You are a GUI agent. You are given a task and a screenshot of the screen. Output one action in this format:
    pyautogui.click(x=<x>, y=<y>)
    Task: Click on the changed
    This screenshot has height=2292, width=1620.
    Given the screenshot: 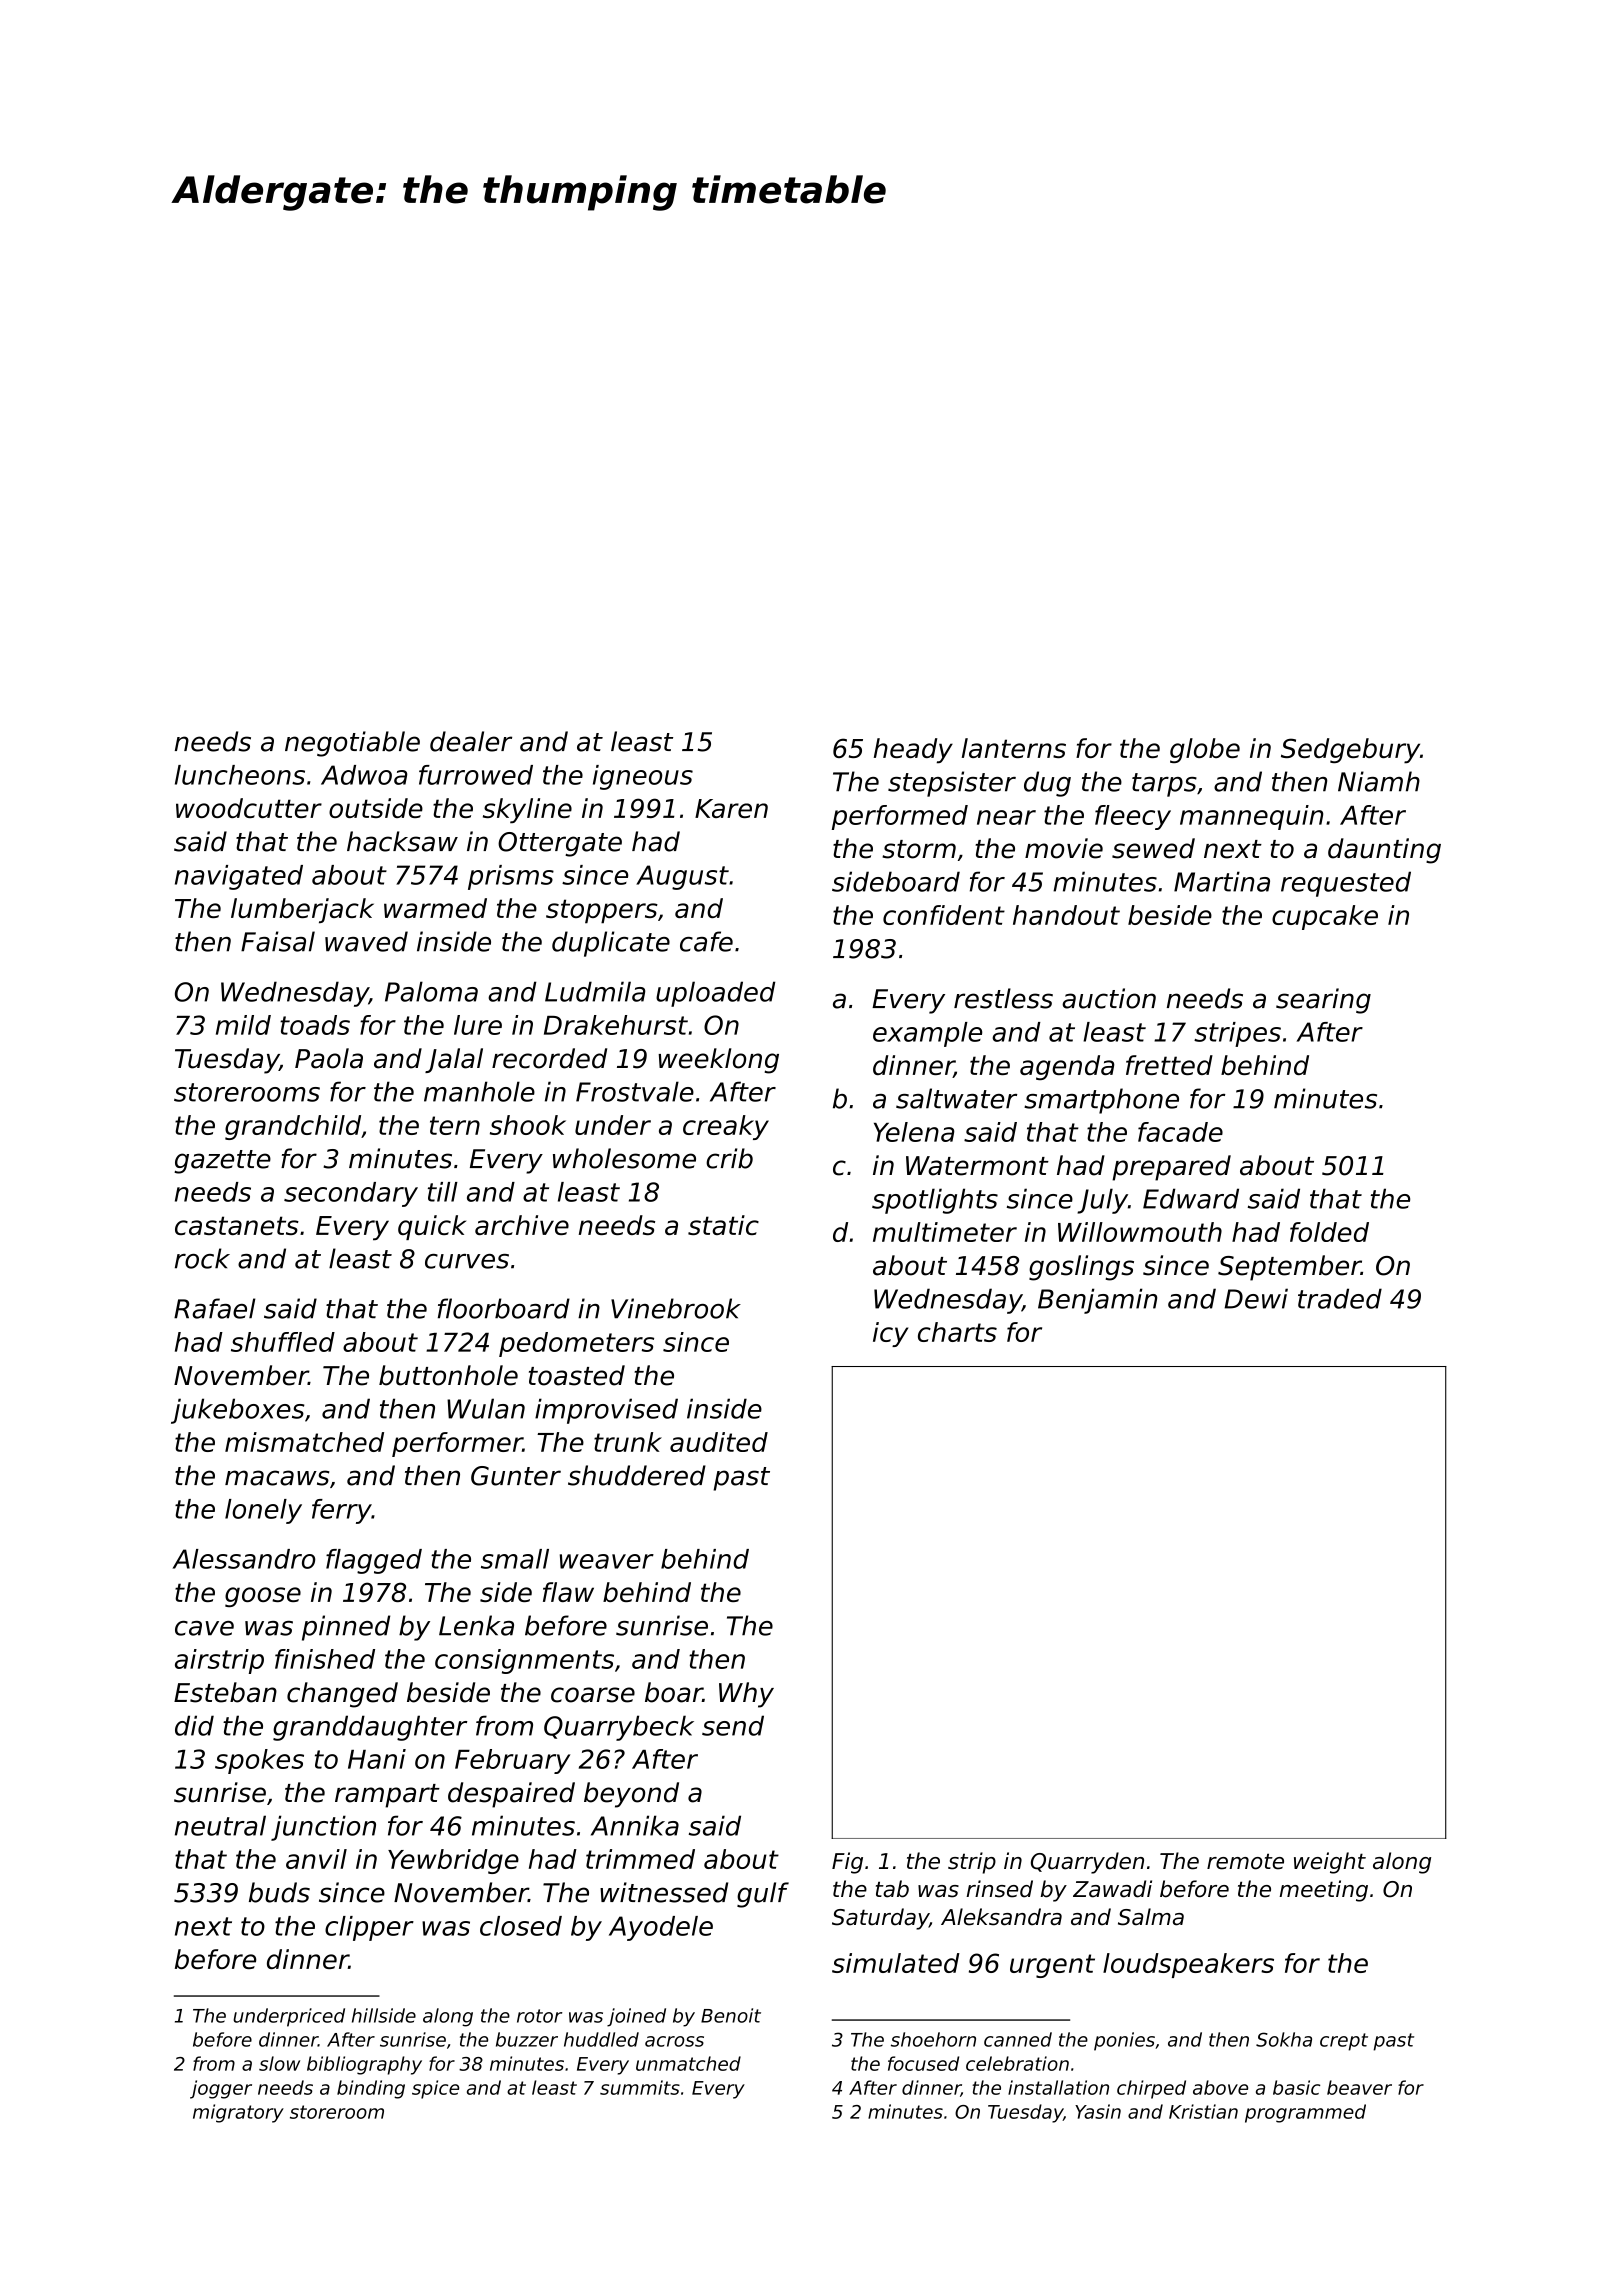 What is the action you would take?
    pyautogui.click(x=342, y=1695)
